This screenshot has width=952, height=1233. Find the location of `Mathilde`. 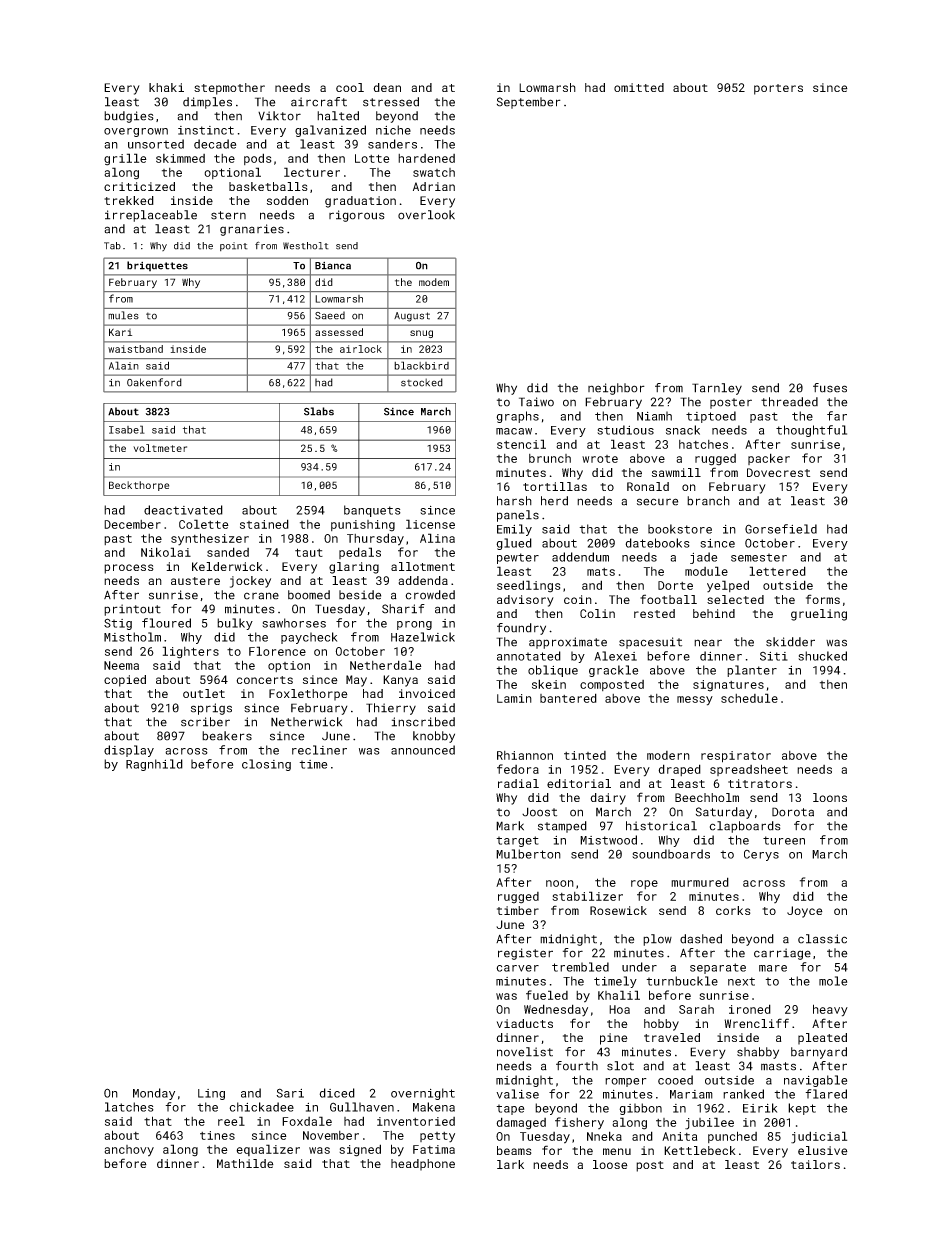

Mathilde is located at coordinates (245, 1163).
